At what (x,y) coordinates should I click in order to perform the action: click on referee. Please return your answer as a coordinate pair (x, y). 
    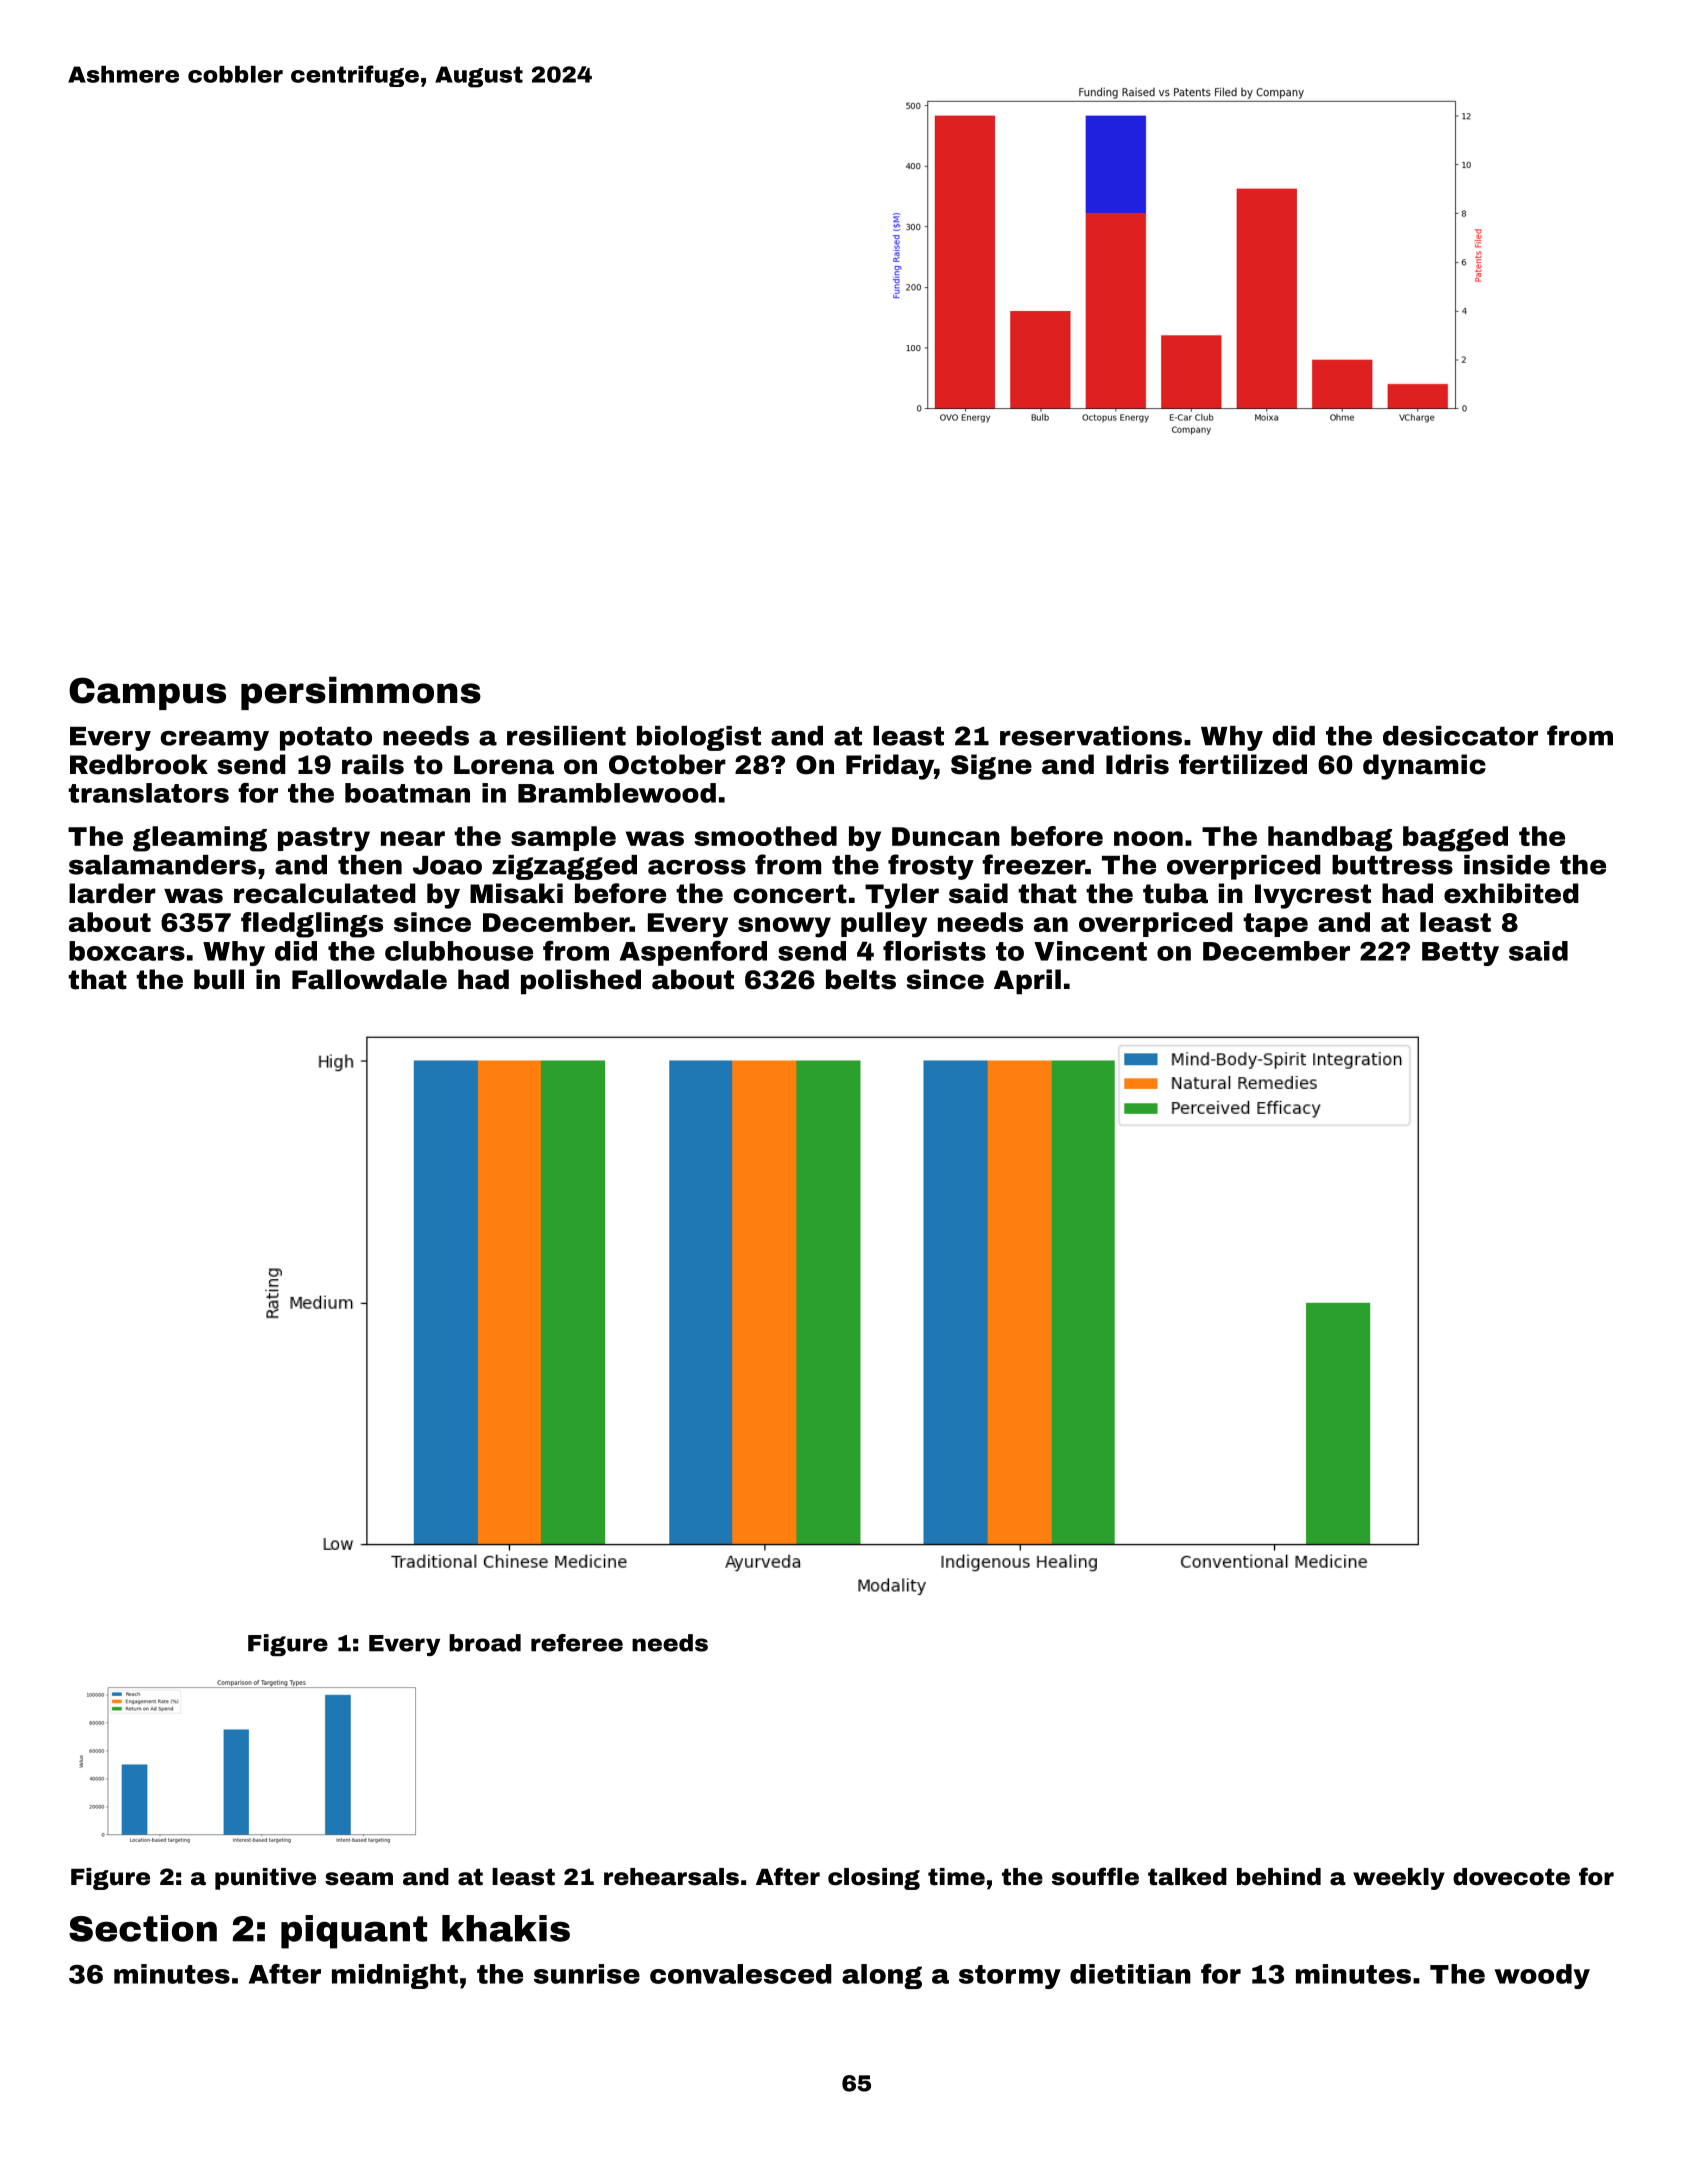
    Looking at the image, I should click on (577, 1643).
